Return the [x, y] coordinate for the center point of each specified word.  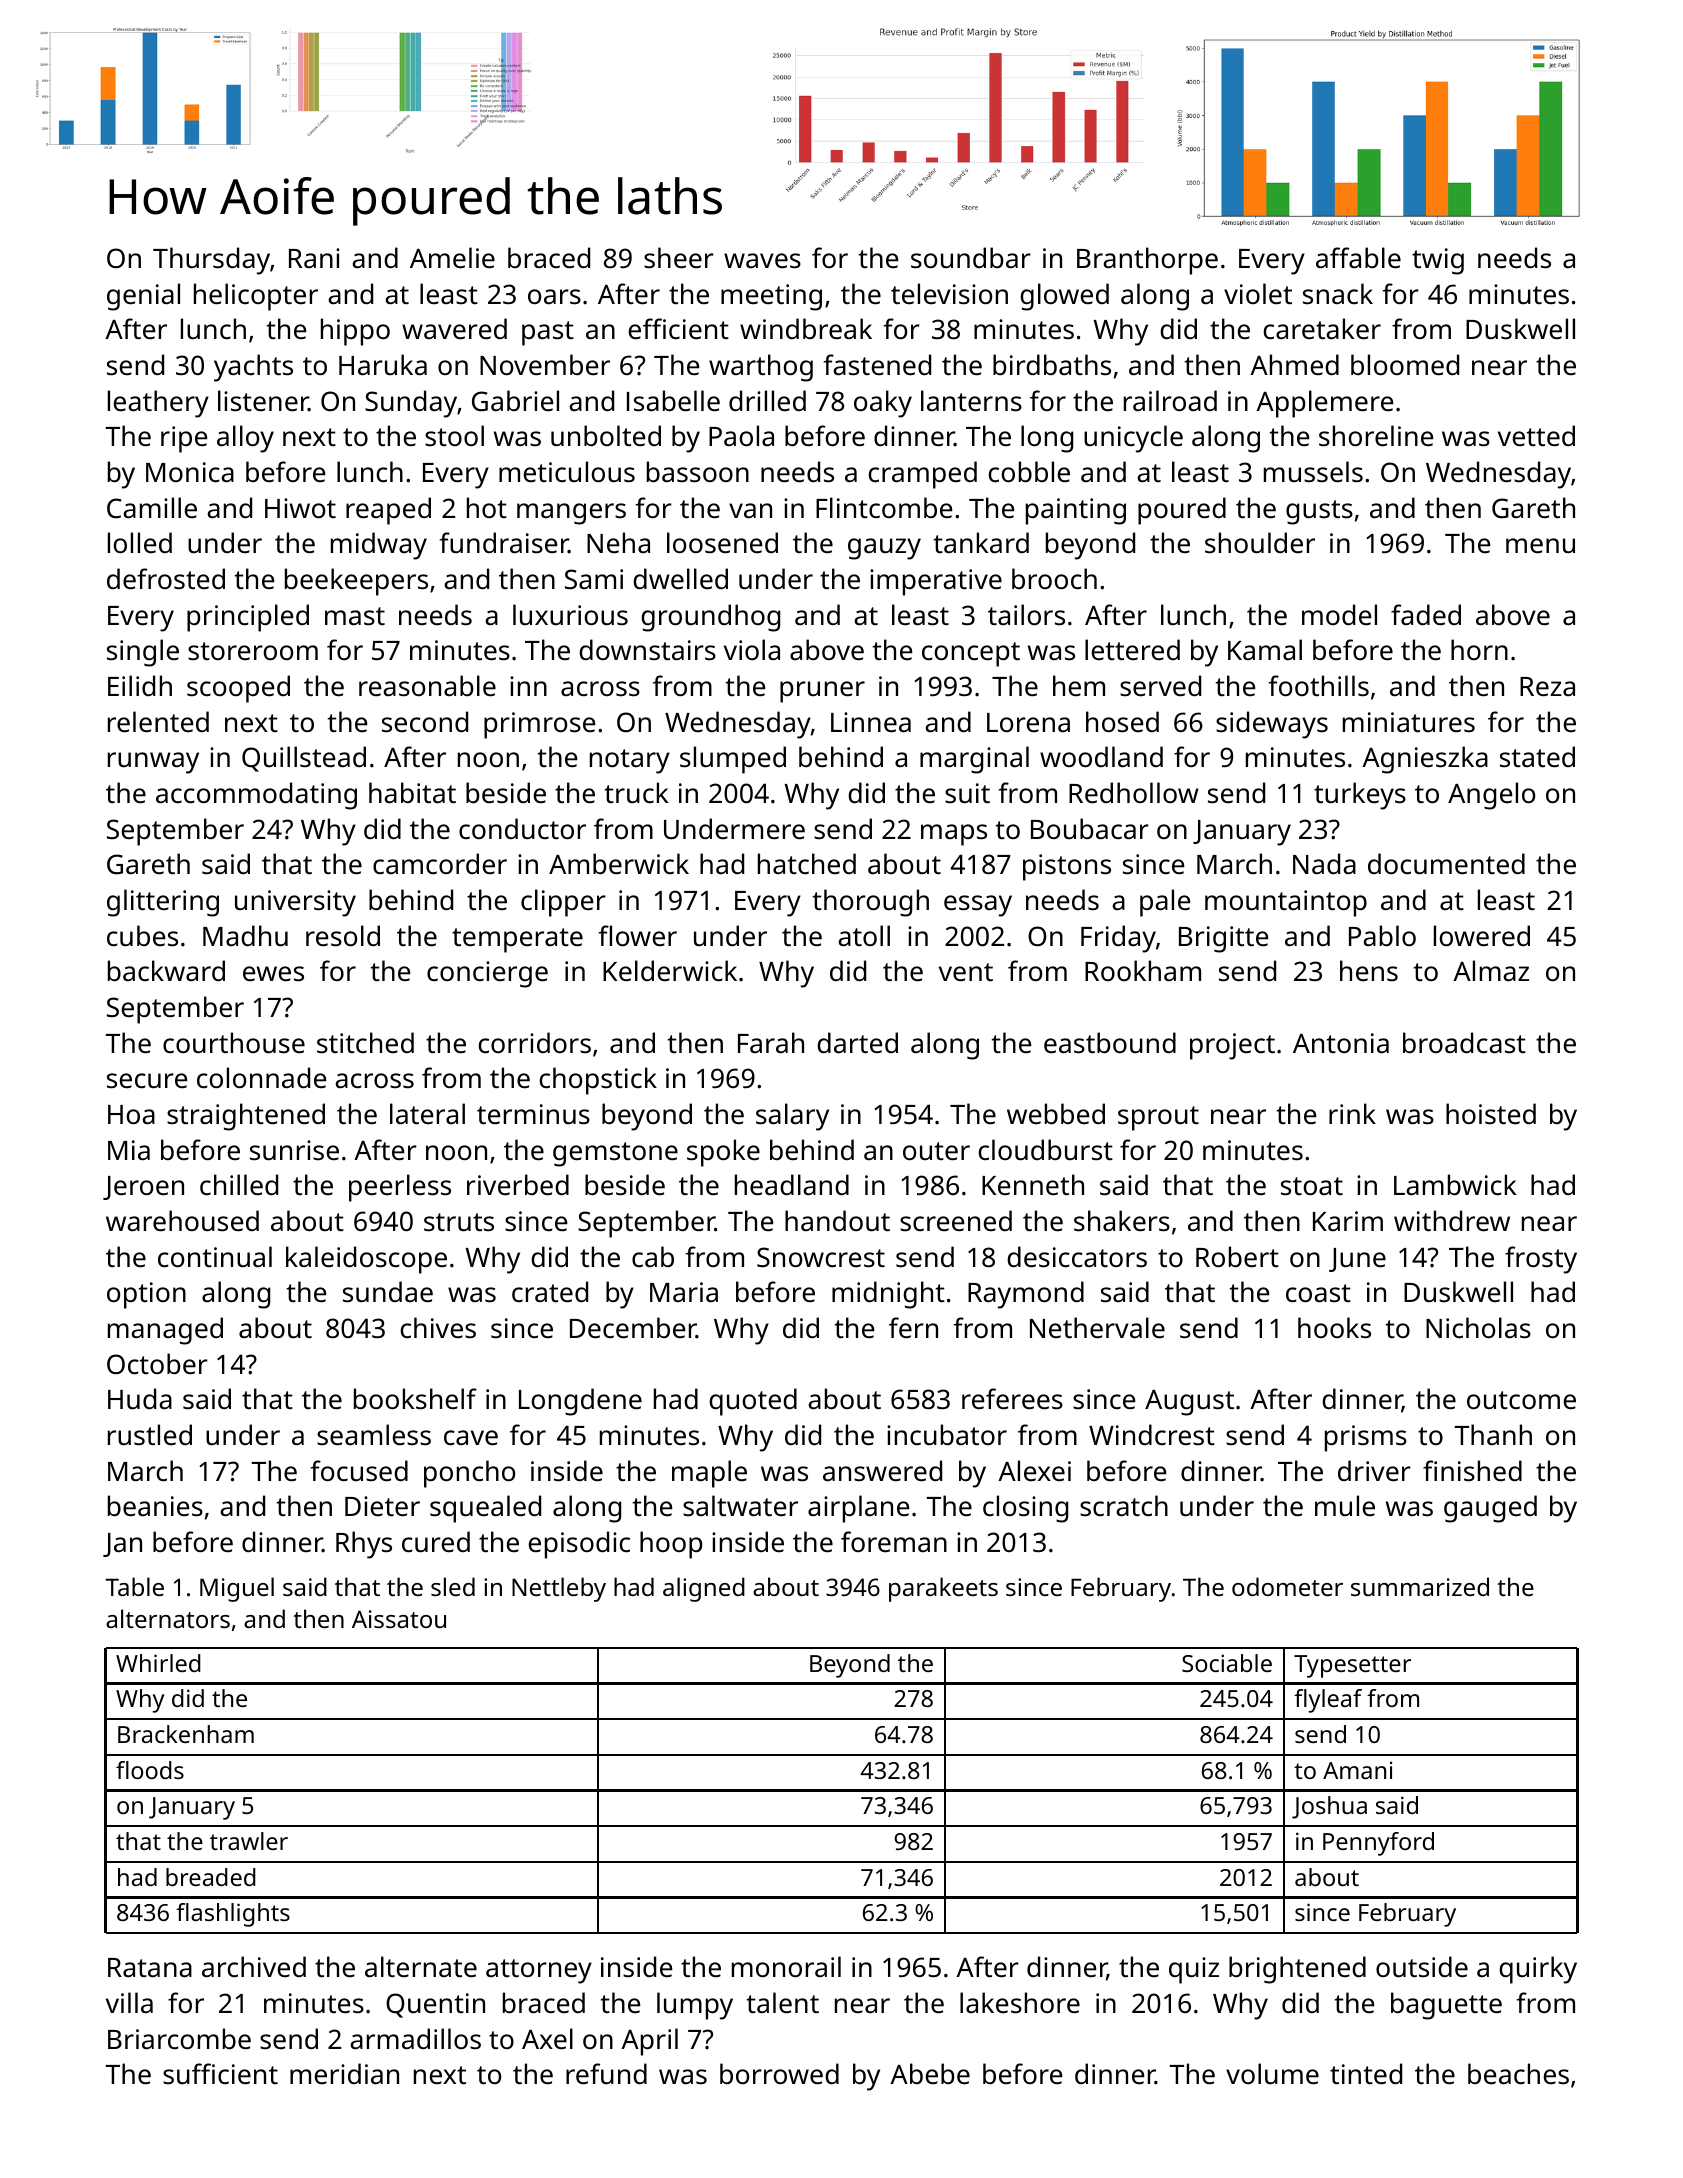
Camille [152, 508]
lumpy [695, 2006]
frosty [1541, 1260]
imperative [936, 582]
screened [956, 1220]
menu [1540, 546]
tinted [1366, 2074]
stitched [365, 1043]
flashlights [233, 1915]
